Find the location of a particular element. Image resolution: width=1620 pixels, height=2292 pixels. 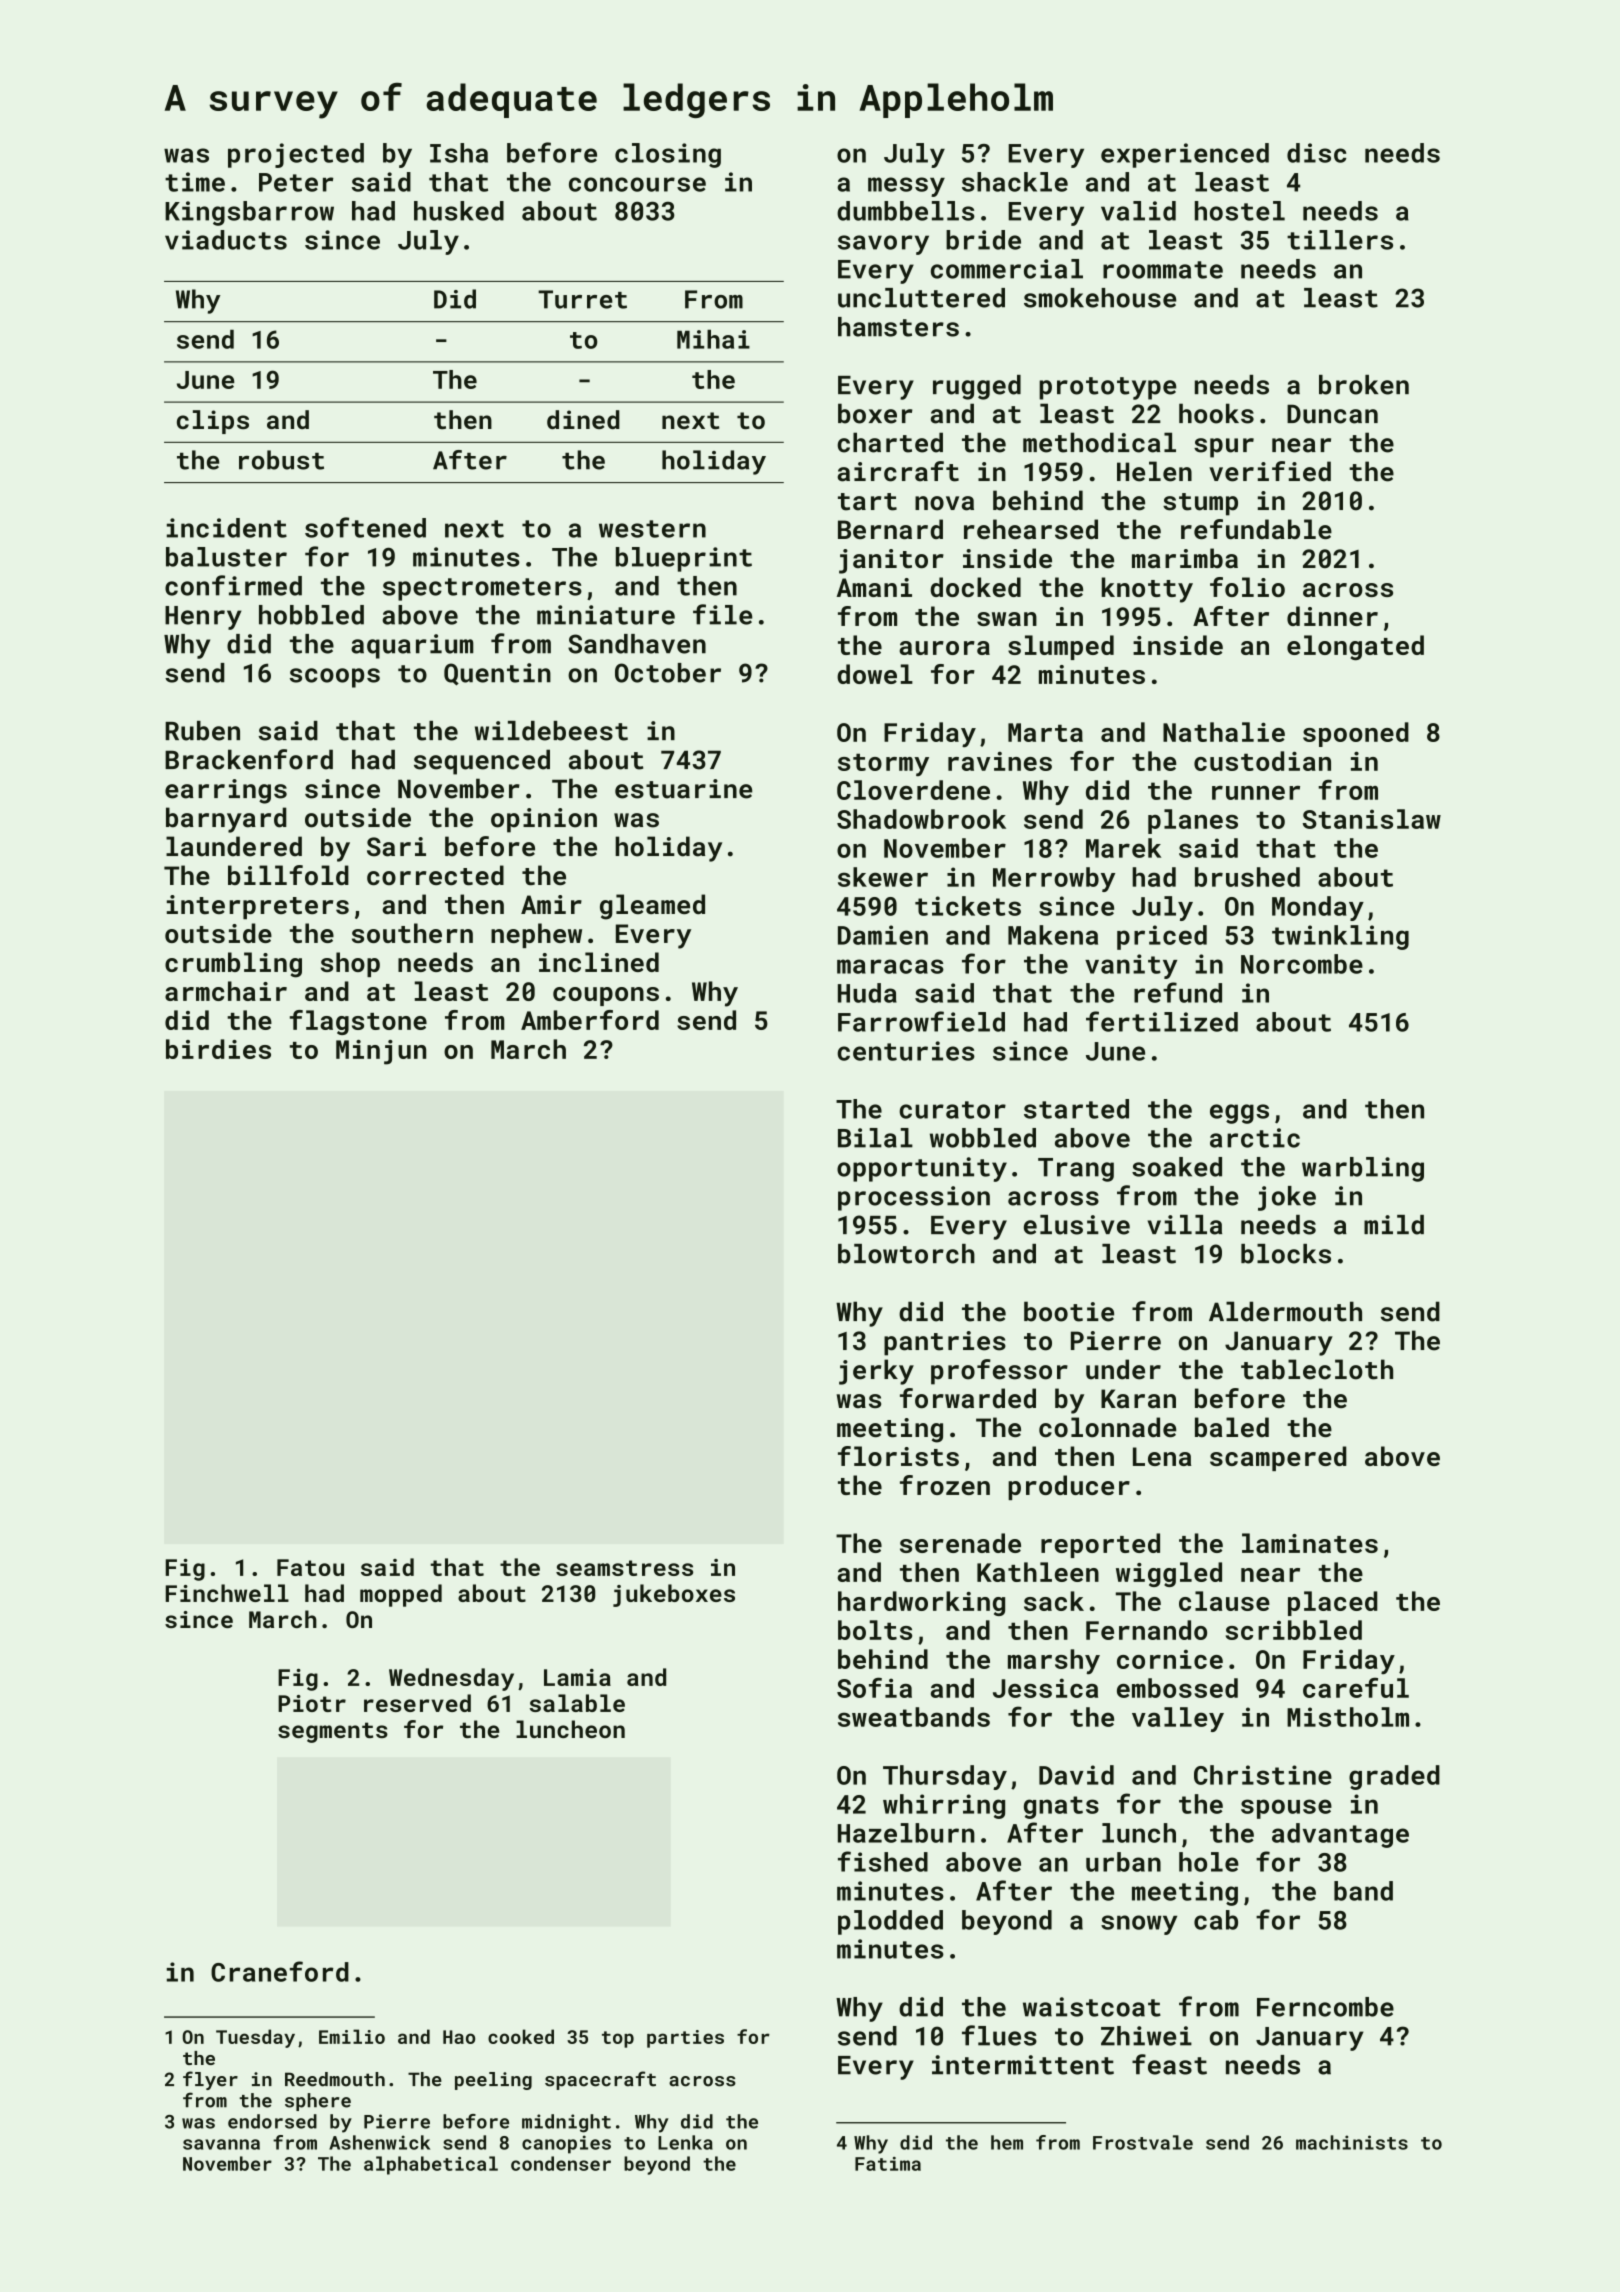

scoops is located at coordinates (335, 678).
